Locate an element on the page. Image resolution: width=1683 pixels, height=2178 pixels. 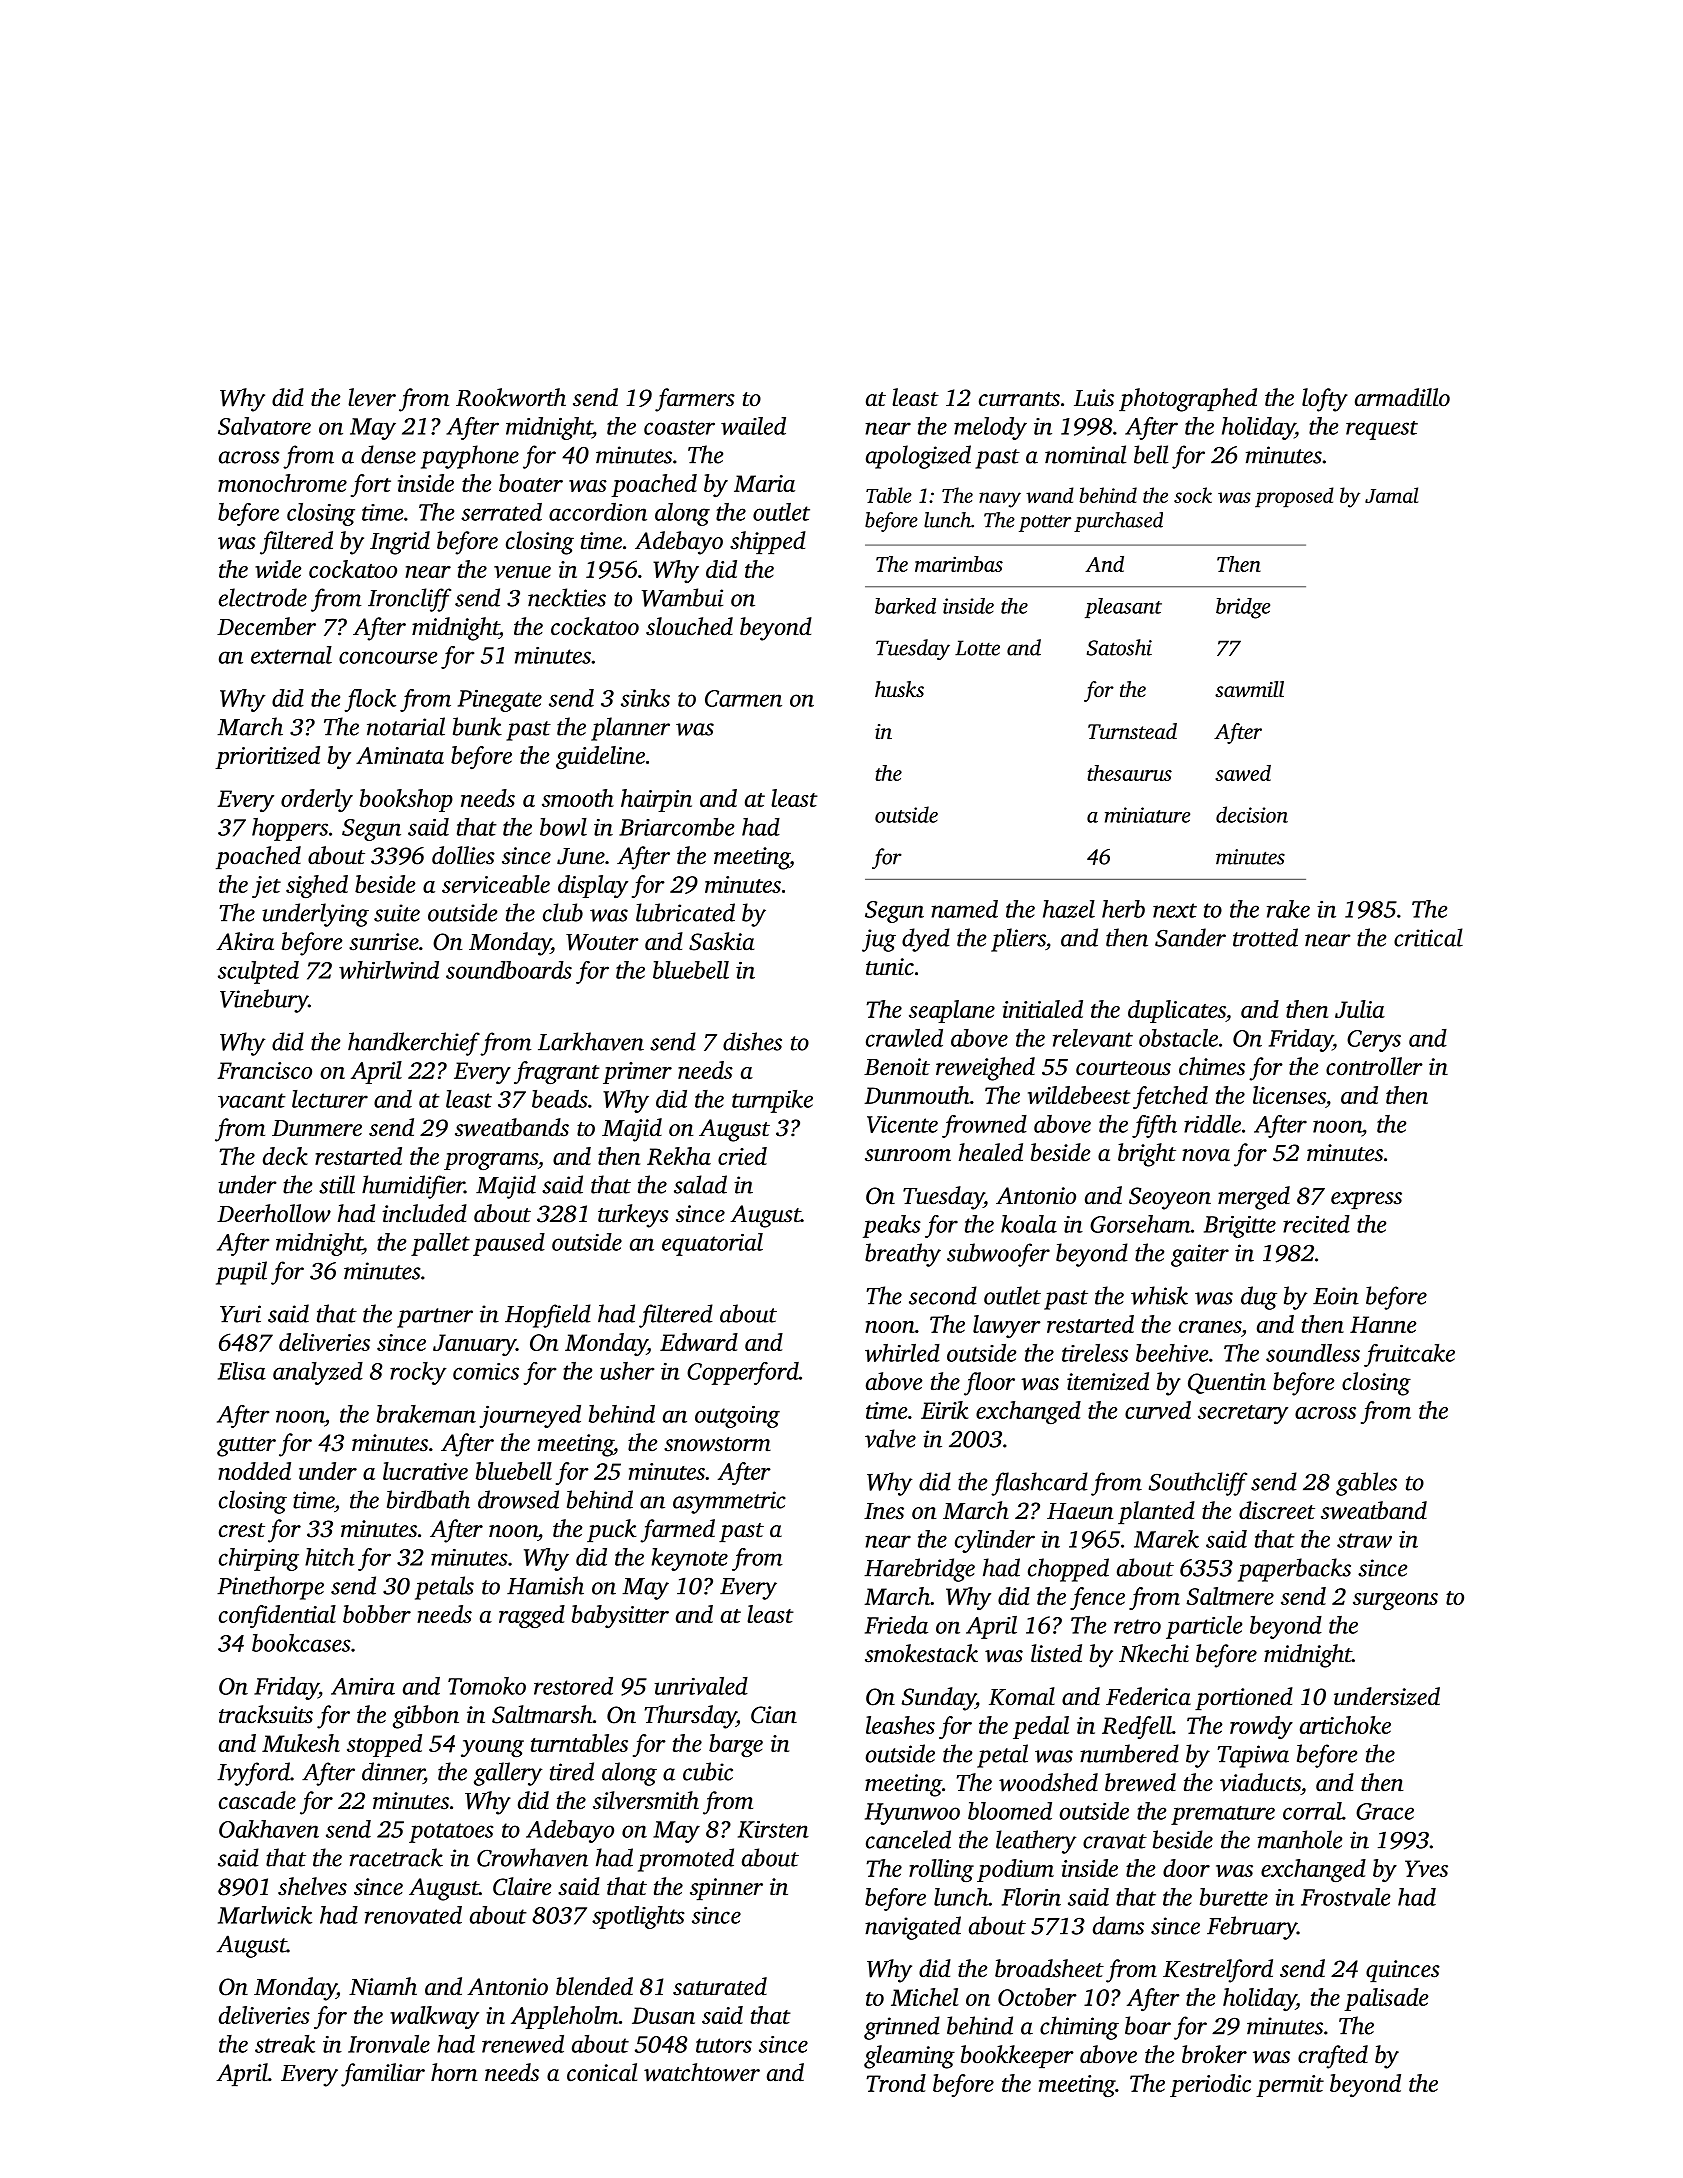
payphone is located at coordinates (470, 457).
